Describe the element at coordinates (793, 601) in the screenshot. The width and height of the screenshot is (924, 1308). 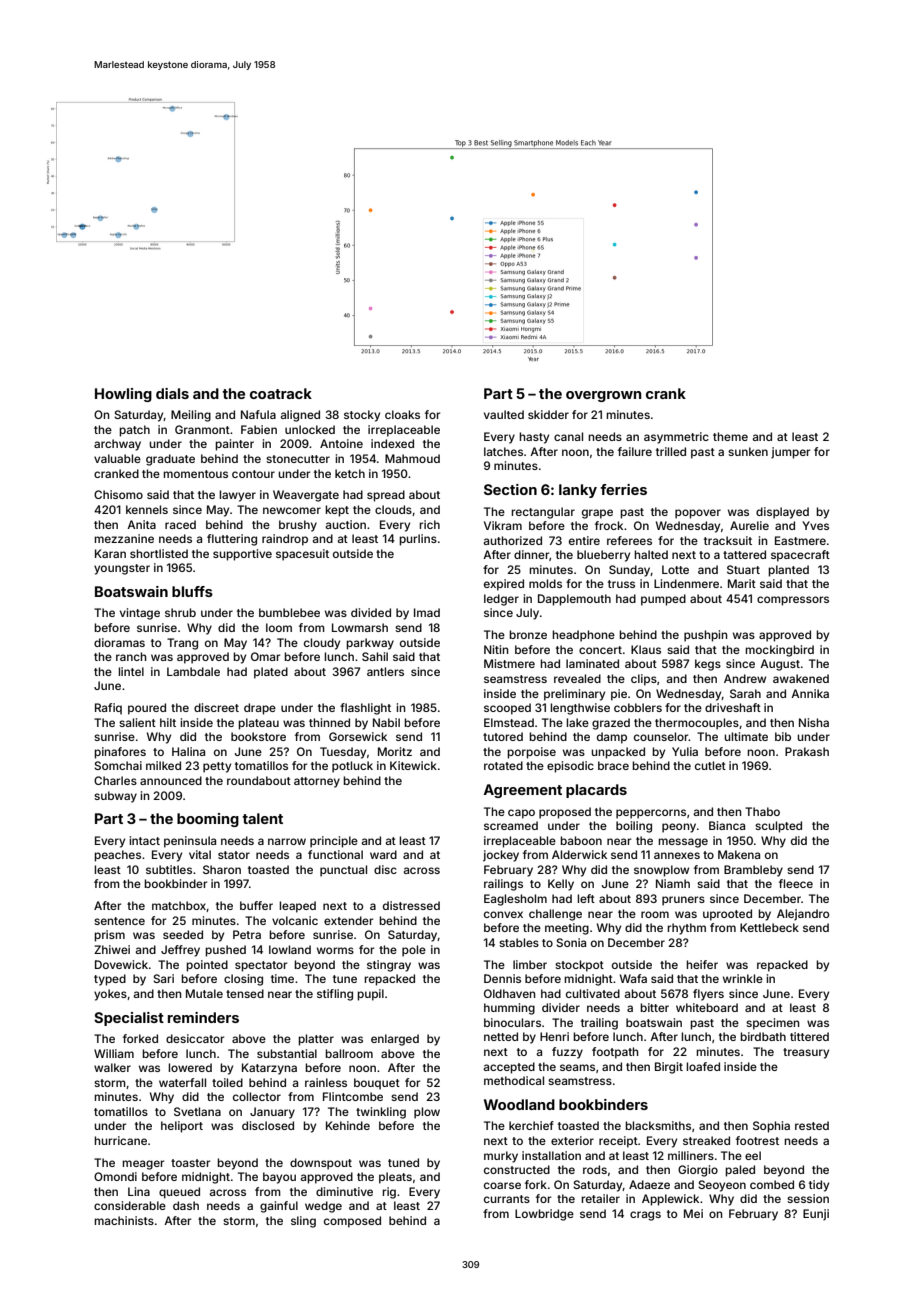
I see `compressors` at that location.
